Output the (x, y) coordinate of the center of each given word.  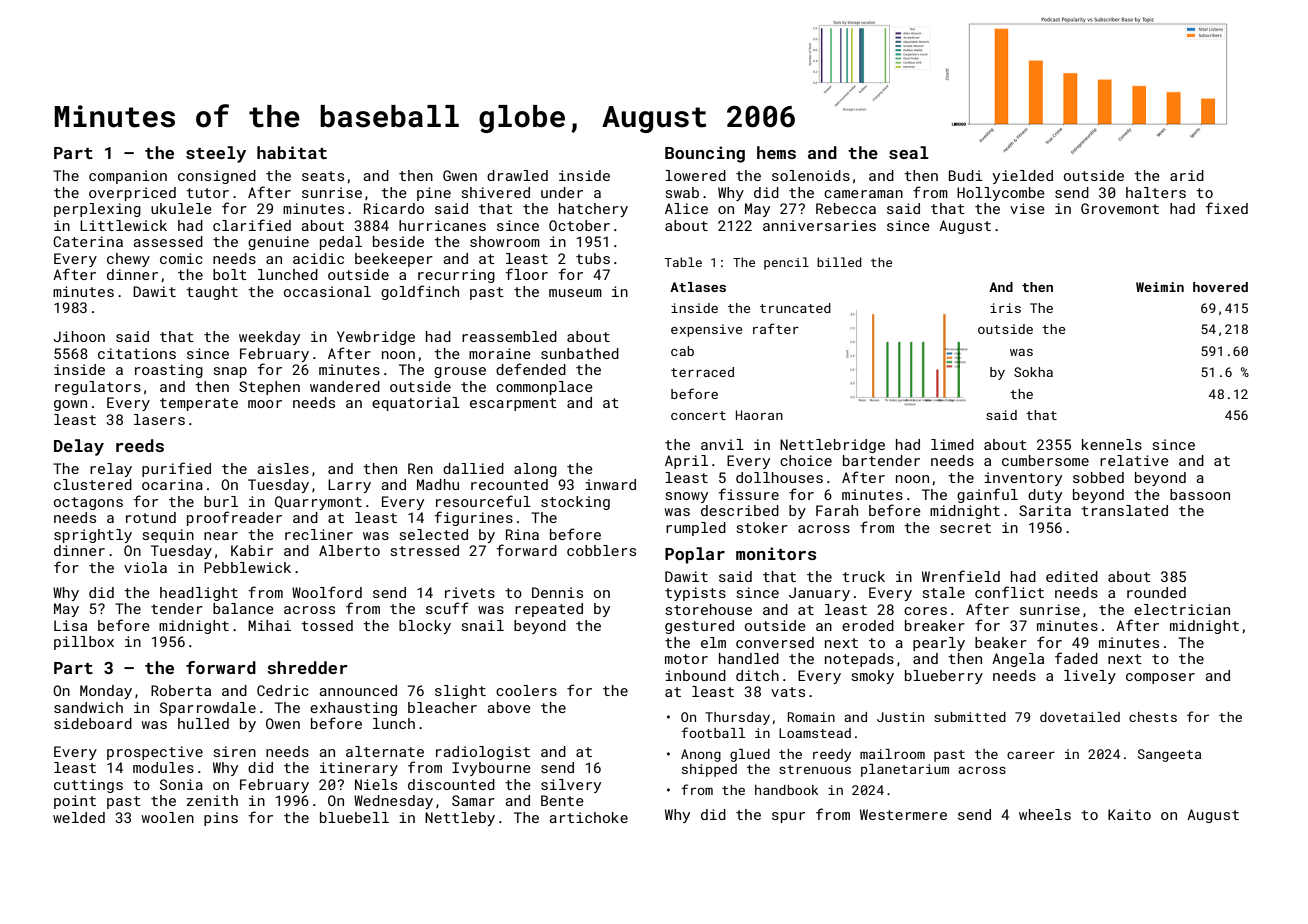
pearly (939, 644)
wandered (345, 386)
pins (221, 819)
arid (1187, 175)
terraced (702, 372)
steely (216, 154)
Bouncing (705, 154)
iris (1005, 308)
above (509, 707)
